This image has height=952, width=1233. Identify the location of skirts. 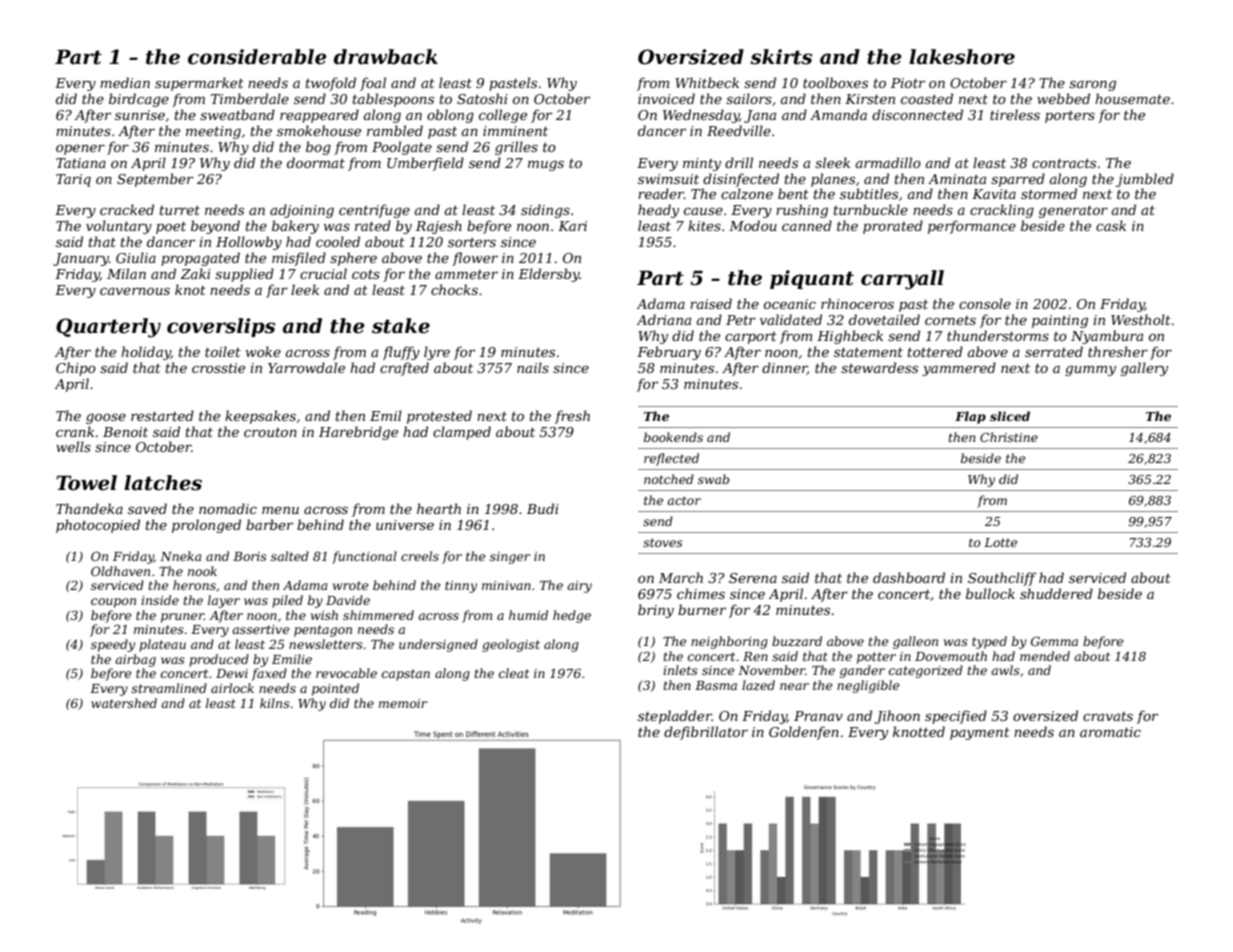
(781, 57).
